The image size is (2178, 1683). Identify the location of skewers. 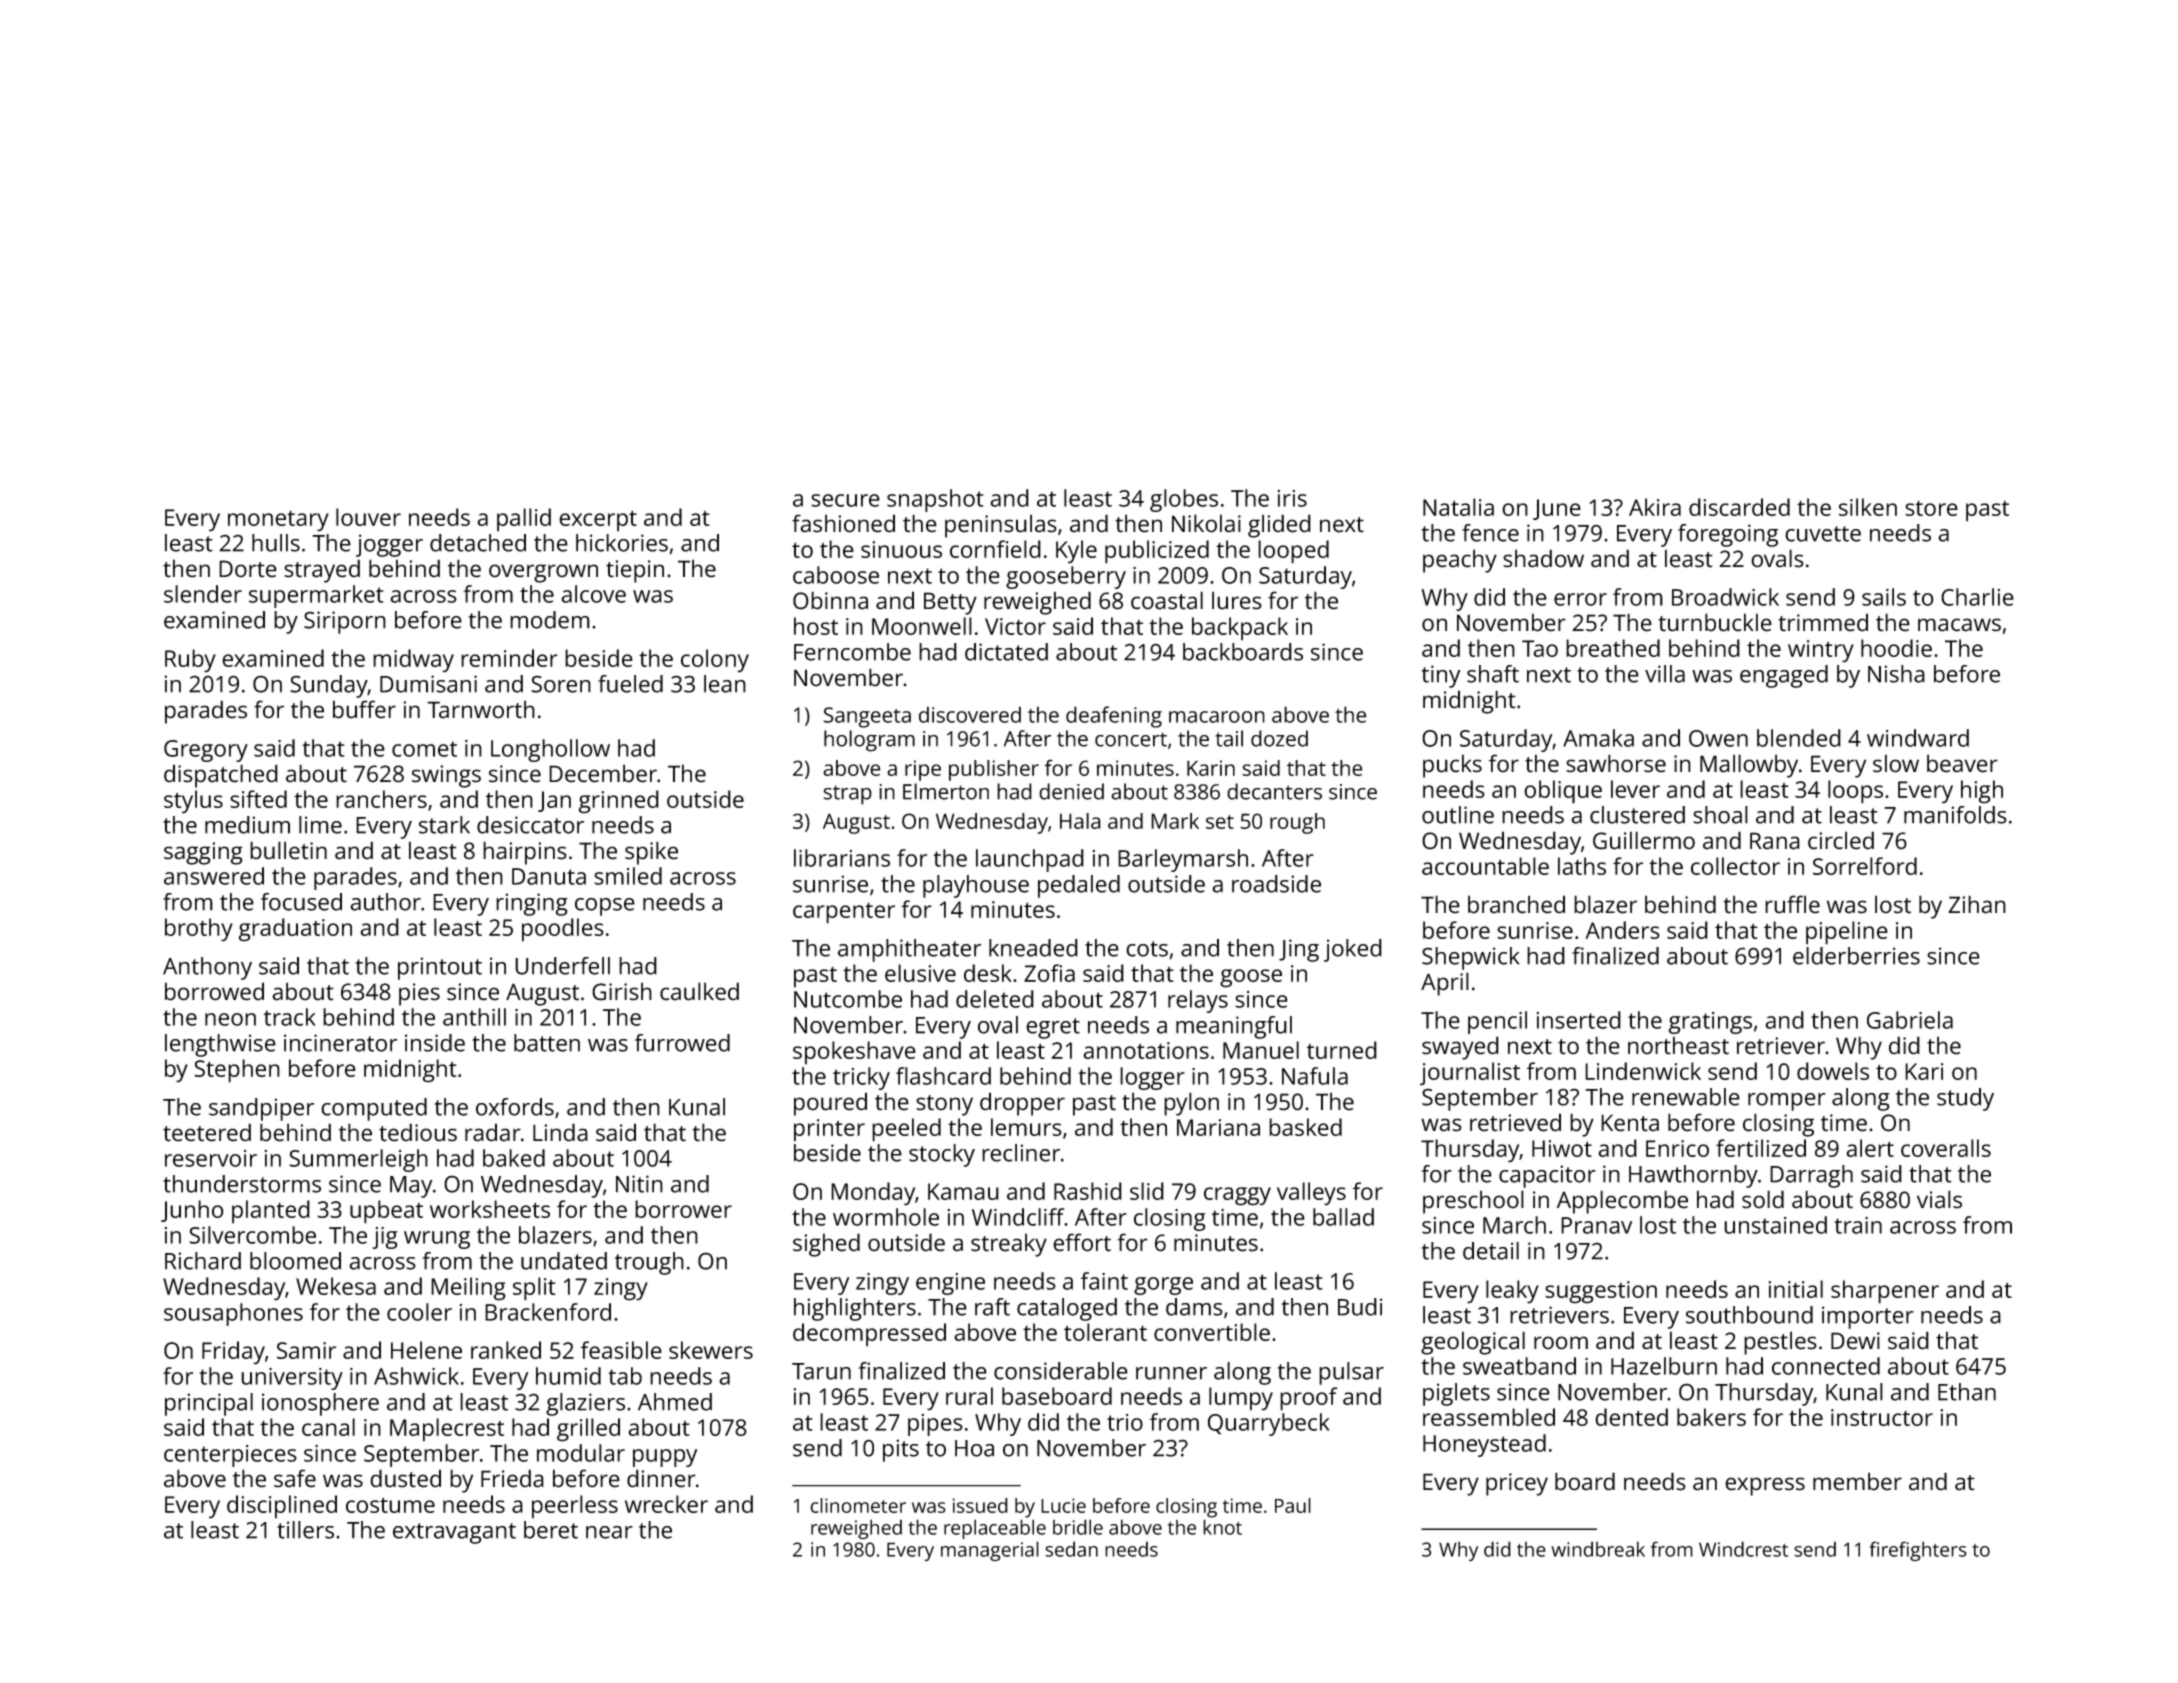
(711, 1350).
